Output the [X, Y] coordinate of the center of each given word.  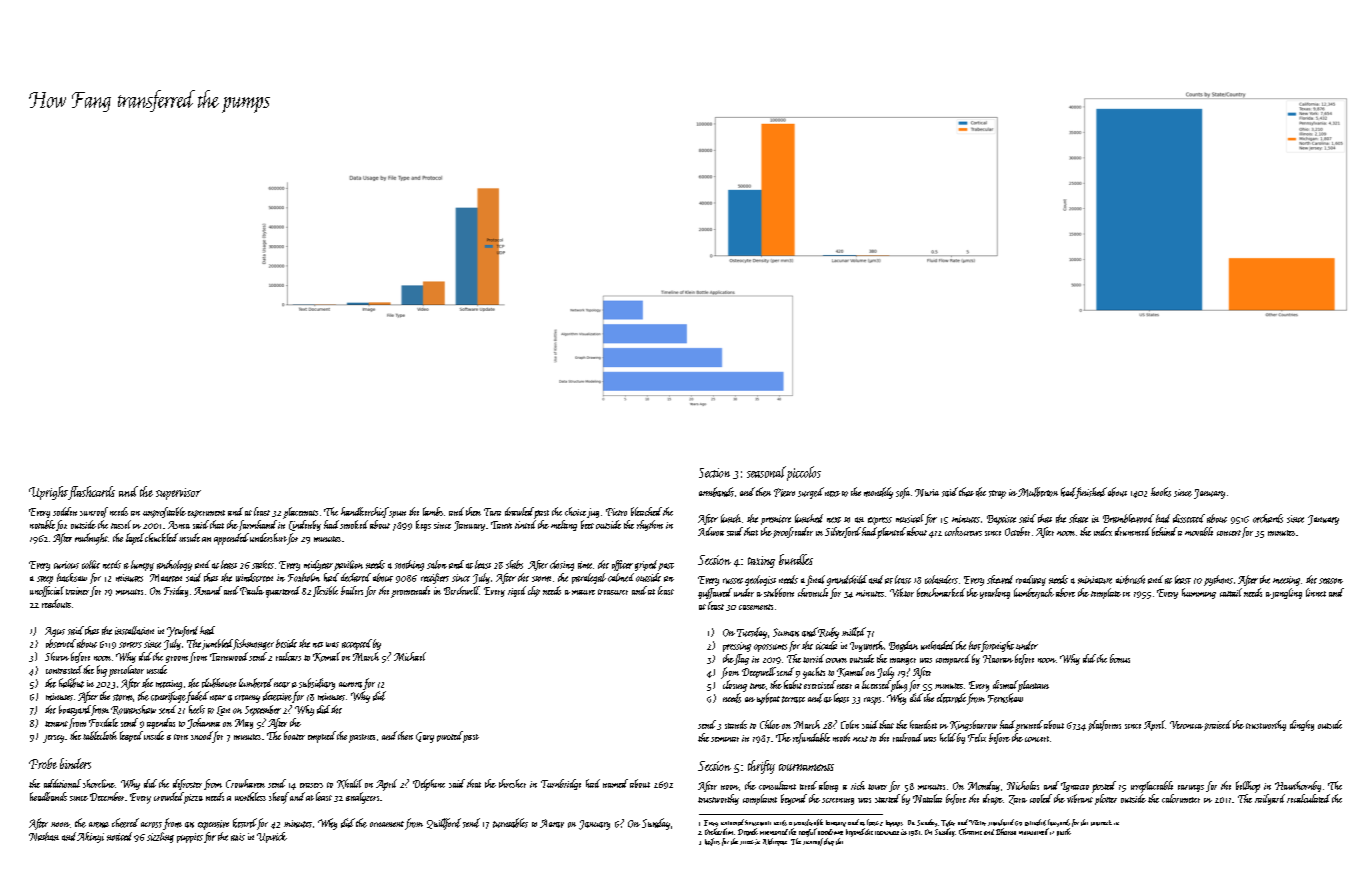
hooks [1161, 492]
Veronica [1186, 725]
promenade [410, 592]
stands [736, 724]
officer [622, 565]
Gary [425, 737]
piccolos [804, 473]
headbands [48, 796]
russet [733, 581]
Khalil [349, 784]
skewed [1000, 579]
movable [1199, 531]
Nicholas [1023, 785]
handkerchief [365, 512]
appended [231, 539]
